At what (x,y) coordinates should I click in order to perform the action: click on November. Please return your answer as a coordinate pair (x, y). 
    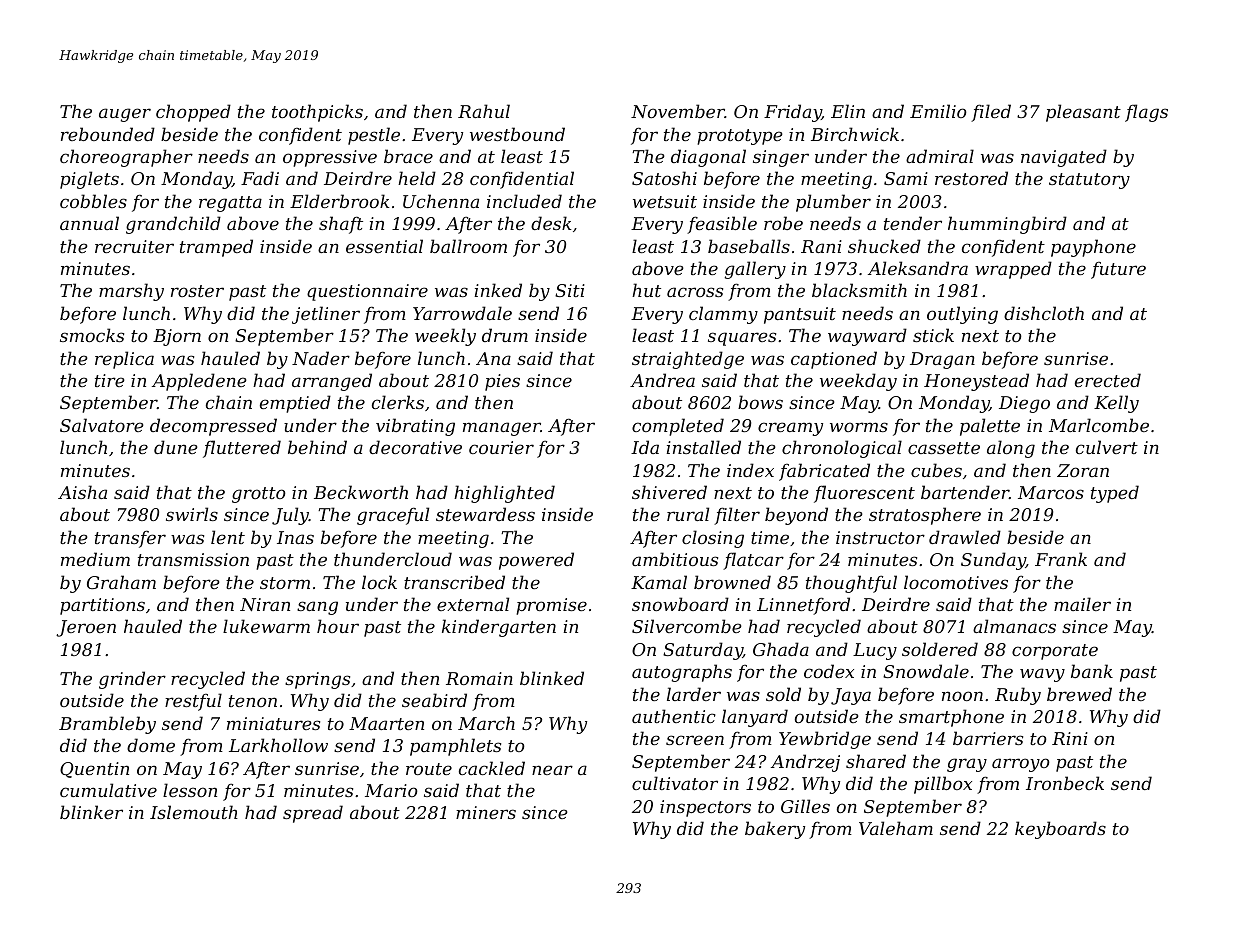
    Looking at the image, I should click on (678, 111).
